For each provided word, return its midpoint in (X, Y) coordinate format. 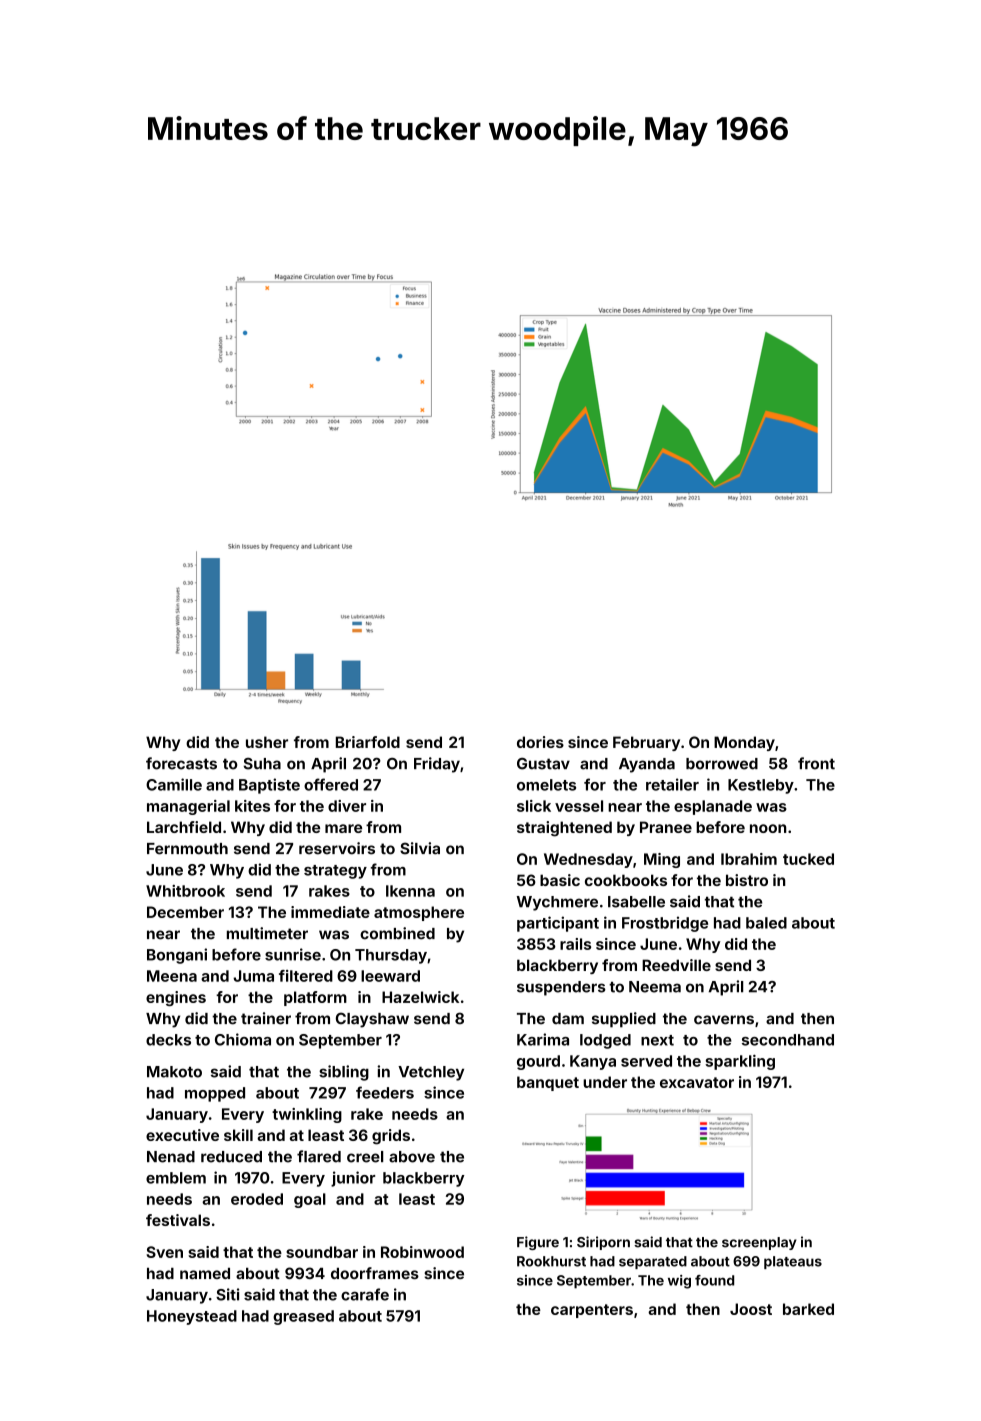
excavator (697, 1082)
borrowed (722, 764)
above (412, 1157)
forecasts (181, 763)
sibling (344, 1073)
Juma (253, 976)
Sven (164, 1252)
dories (540, 742)
